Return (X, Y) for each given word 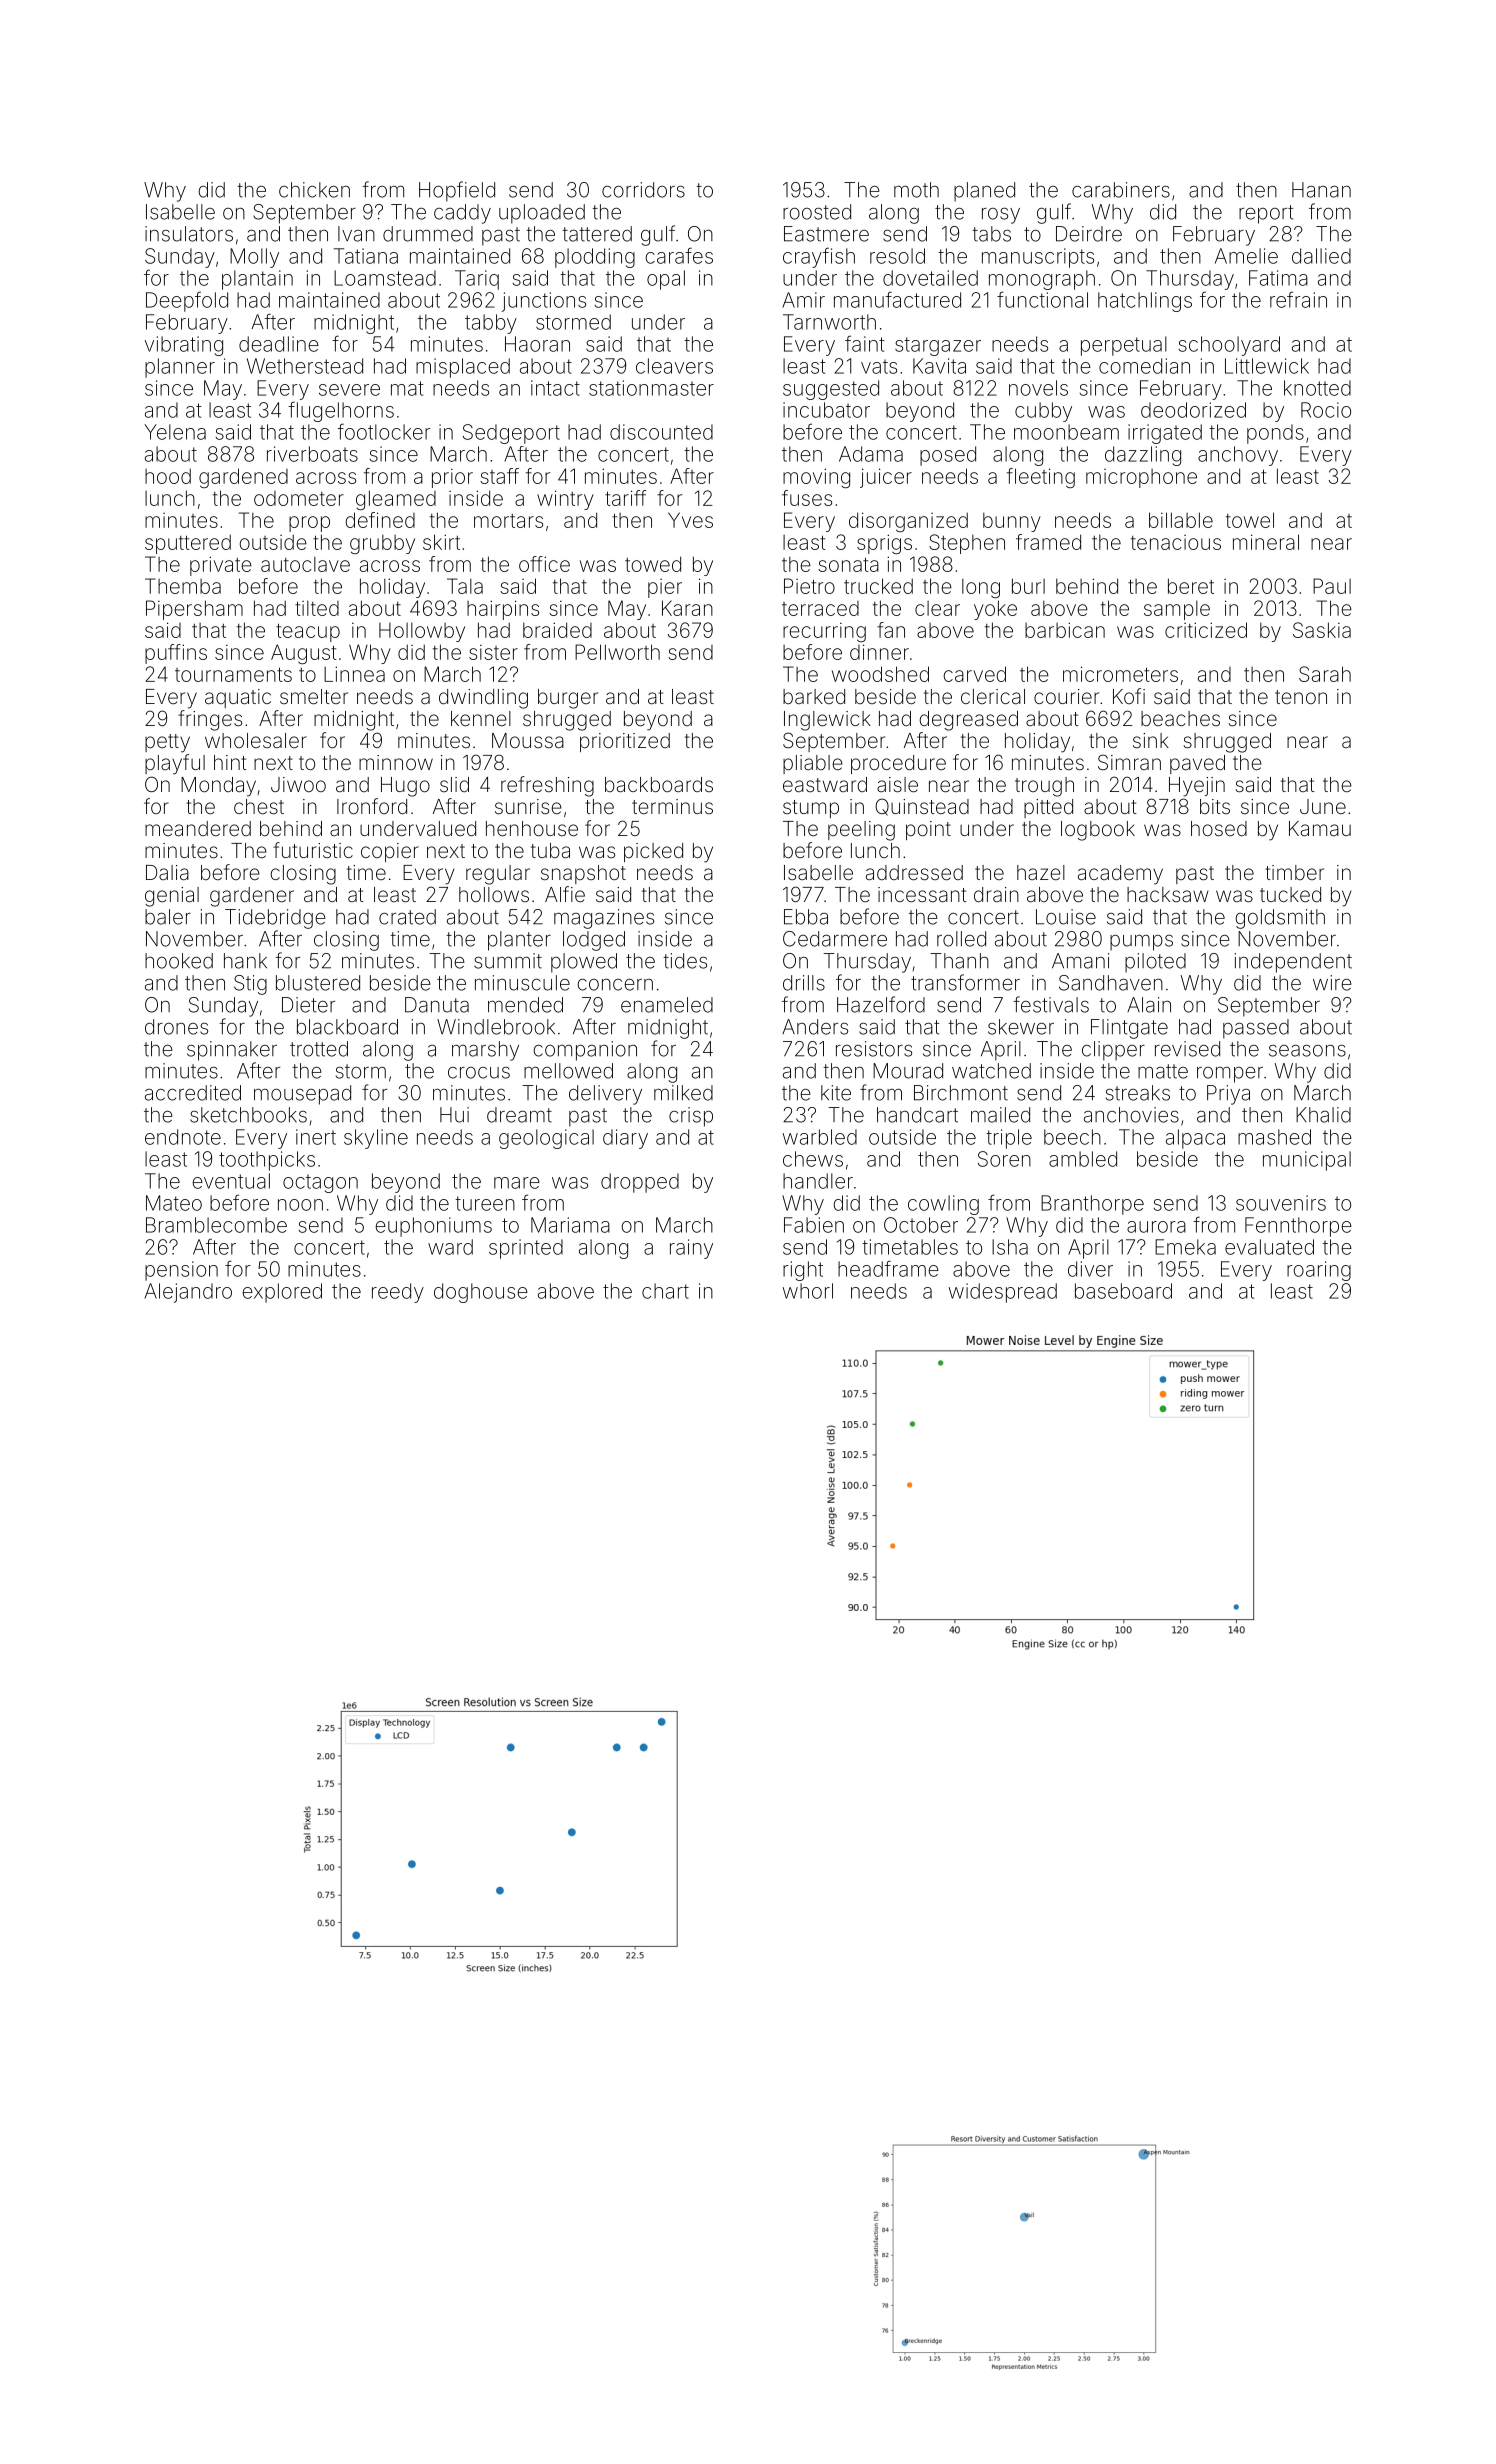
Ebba (806, 917)
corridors (643, 190)
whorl (808, 1291)
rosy (1001, 216)
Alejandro (188, 1293)
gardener (252, 897)
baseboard (1123, 1291)
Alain (1149, 1005)
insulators (189, 234)
